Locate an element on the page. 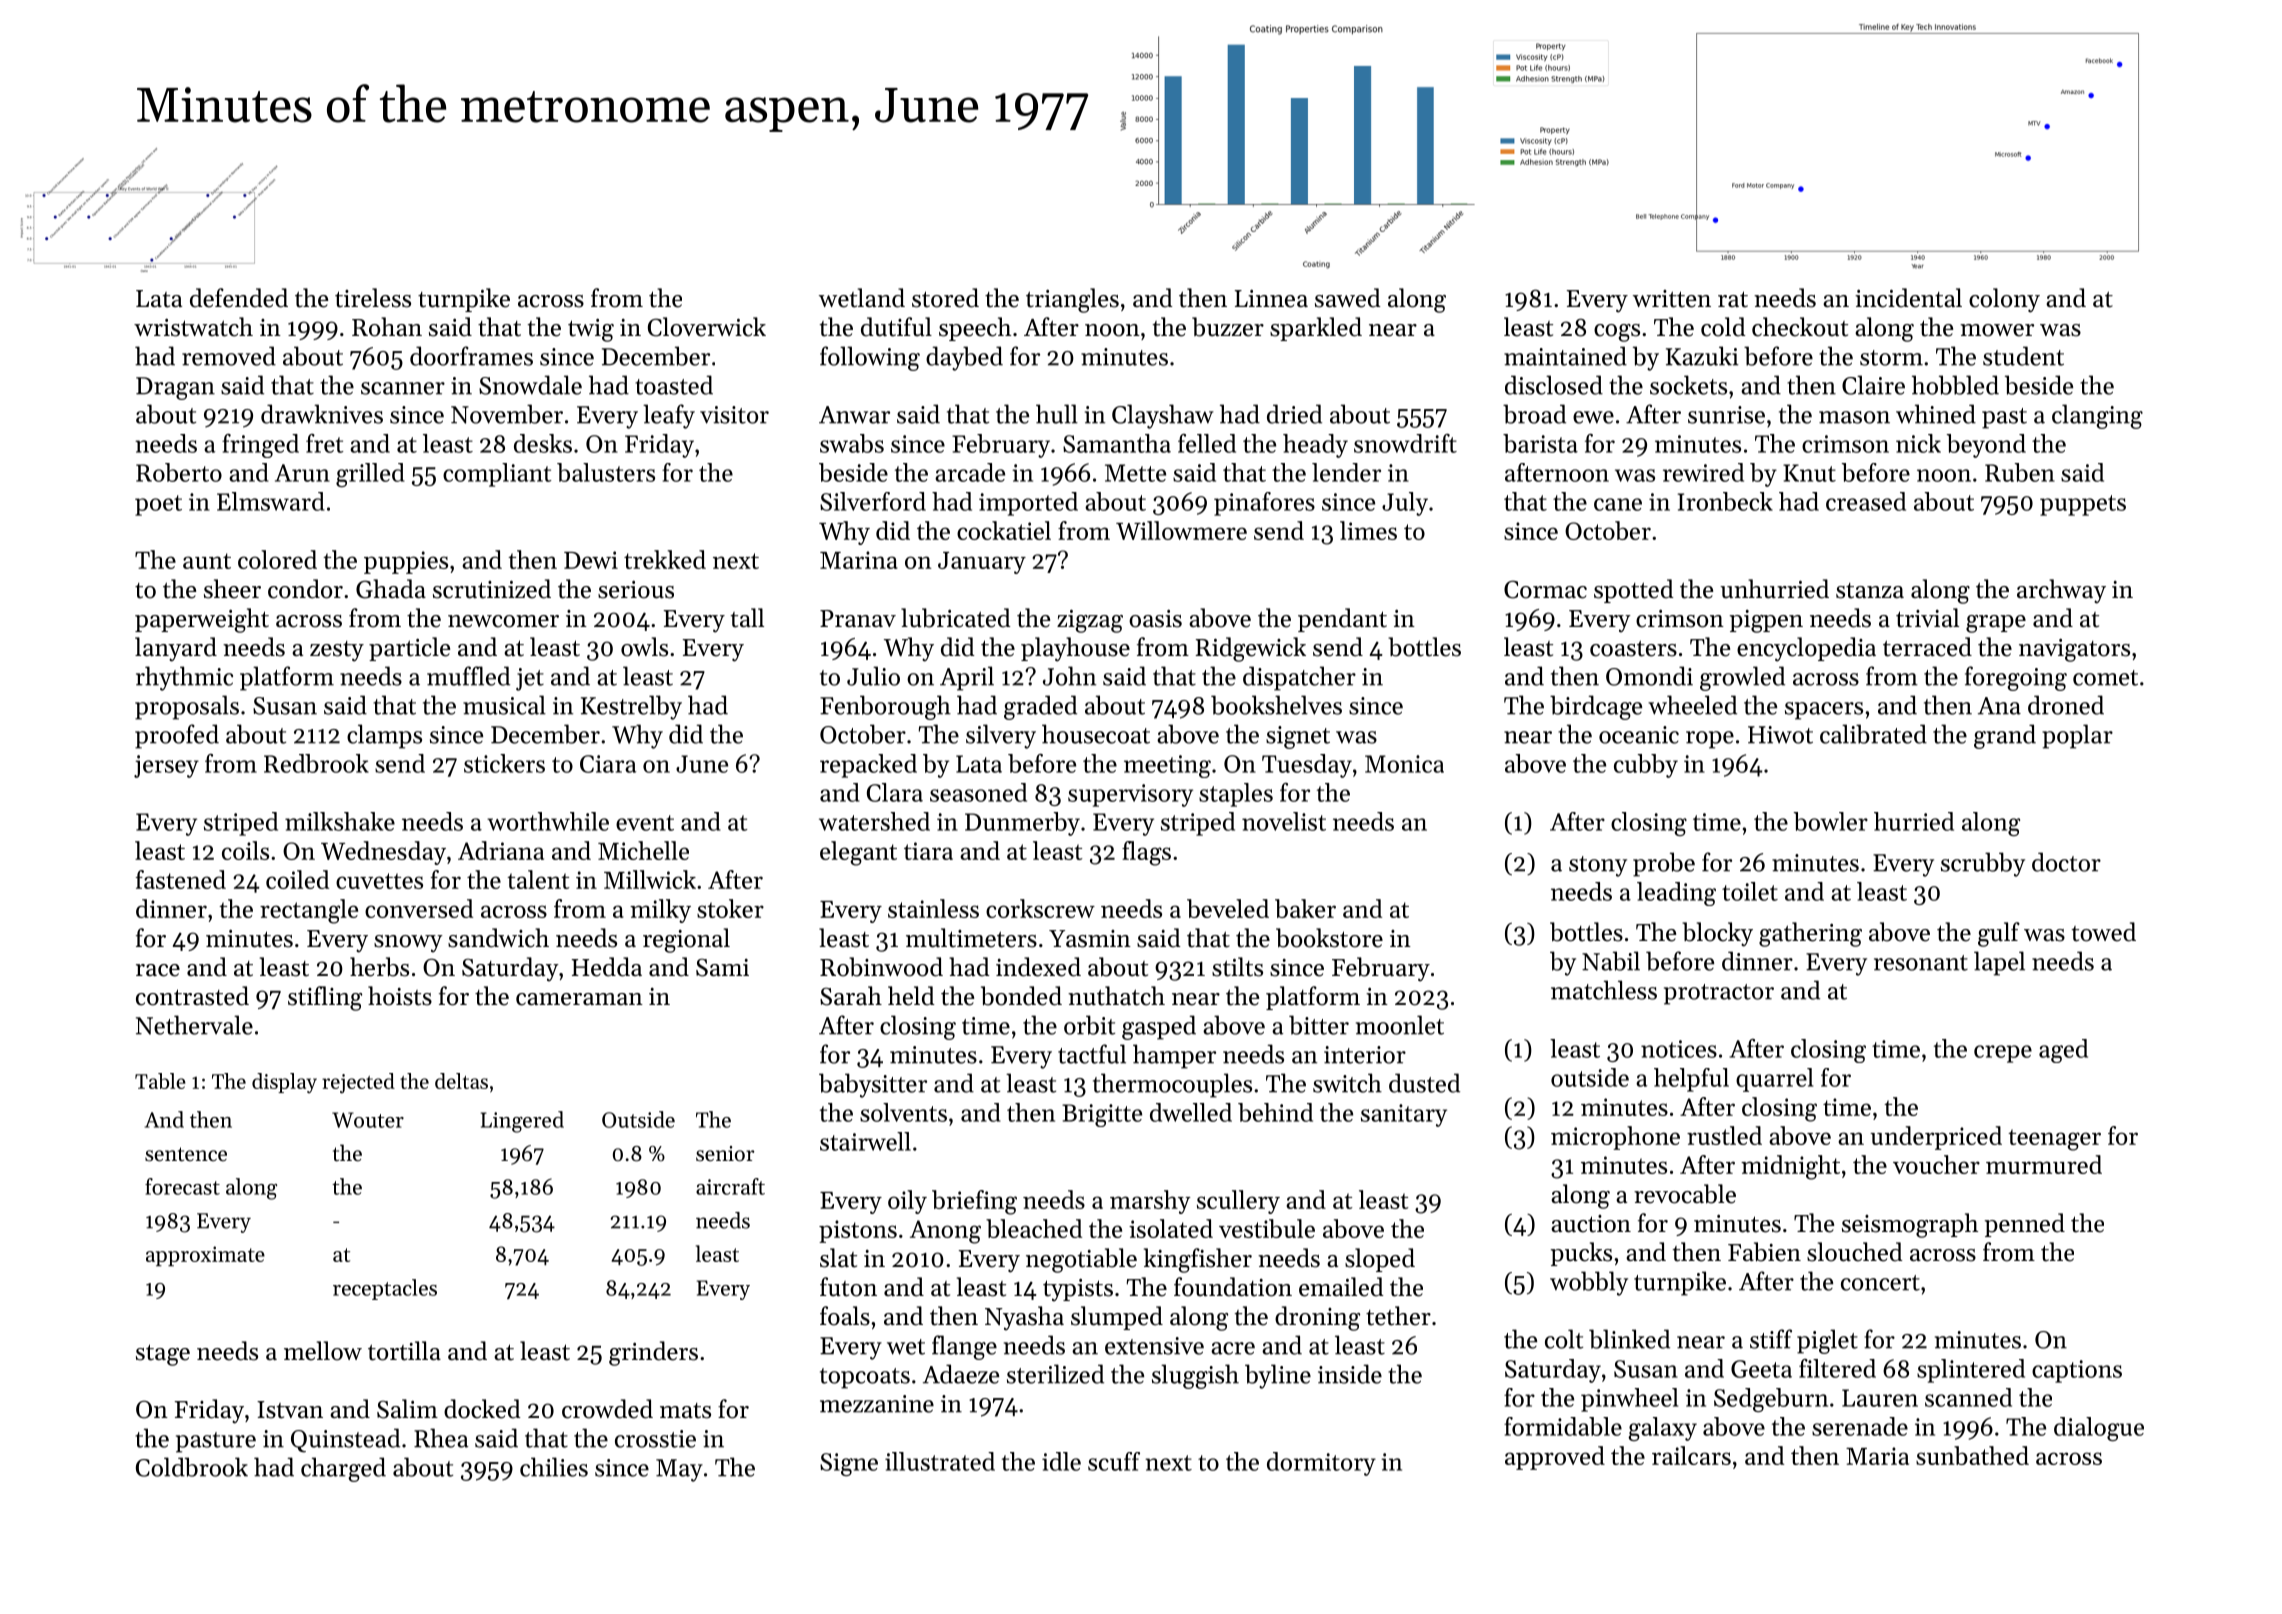  pigpen is located at coordinates (1766, 621).
